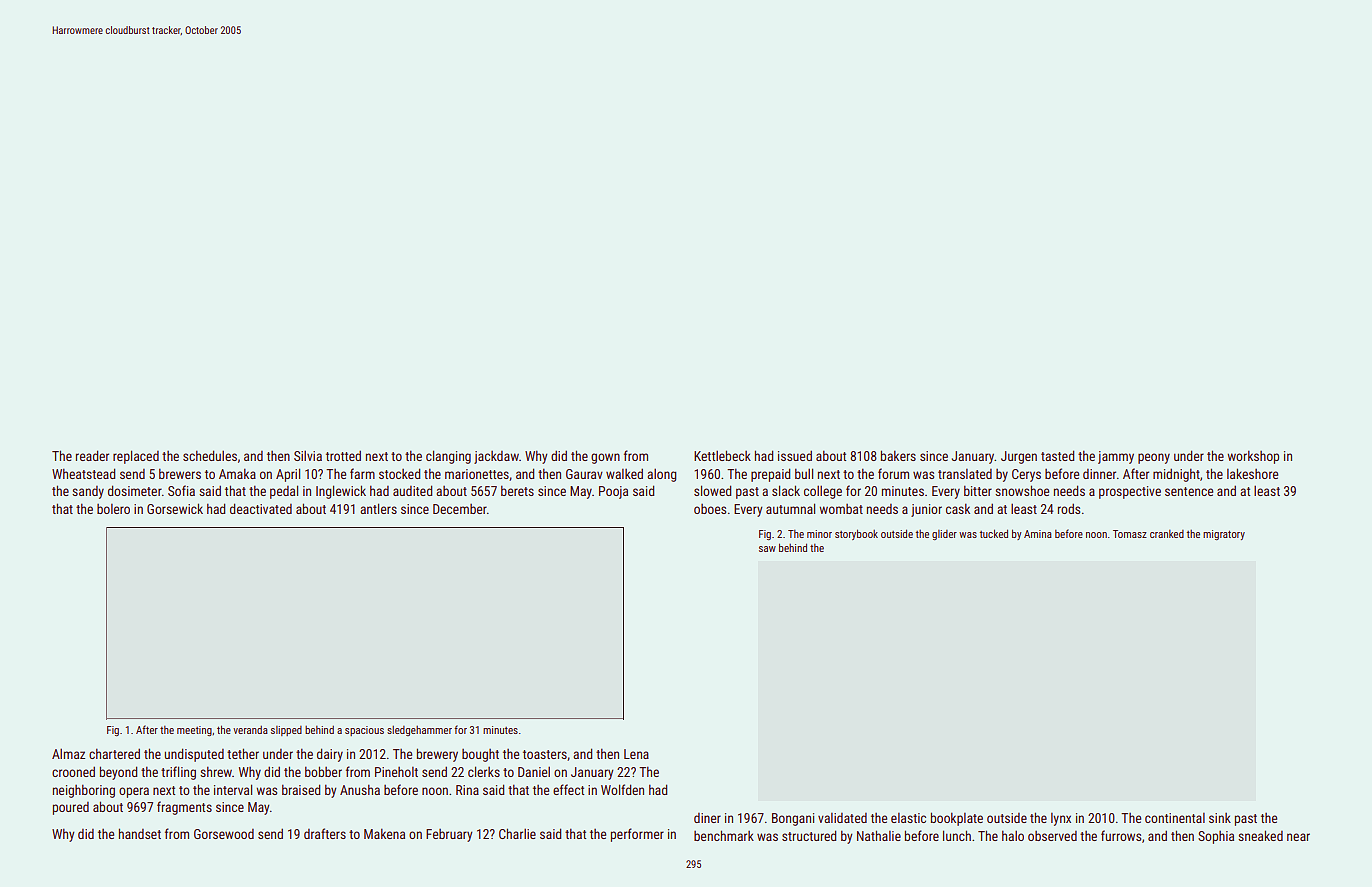 This page has height=887, width=1372. What do you see at coordinates (84, 791) in the page?
I see `neighboring` at bounding box center [84, 791].
